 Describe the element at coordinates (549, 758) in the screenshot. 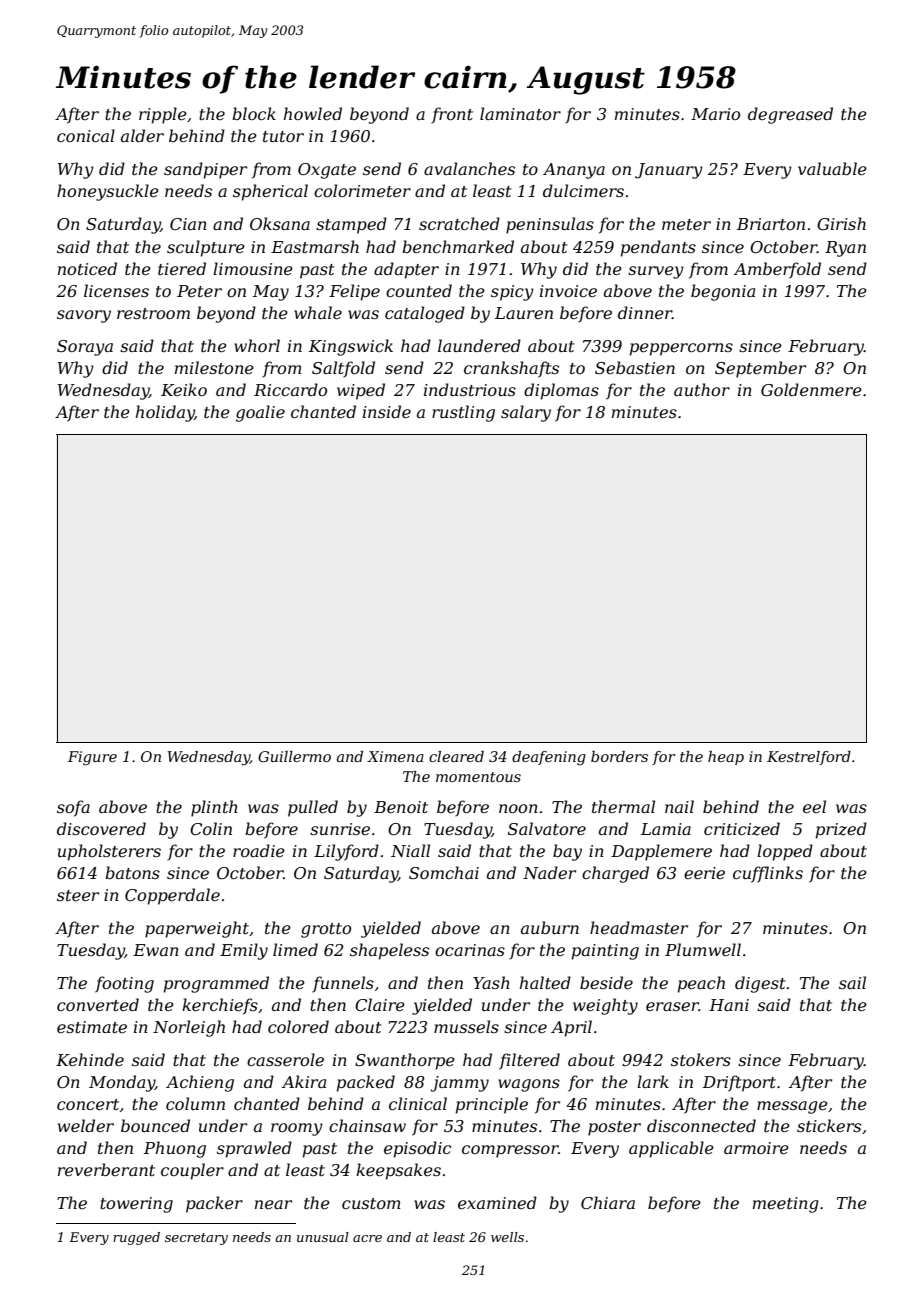

I see `deafening` at that location.
